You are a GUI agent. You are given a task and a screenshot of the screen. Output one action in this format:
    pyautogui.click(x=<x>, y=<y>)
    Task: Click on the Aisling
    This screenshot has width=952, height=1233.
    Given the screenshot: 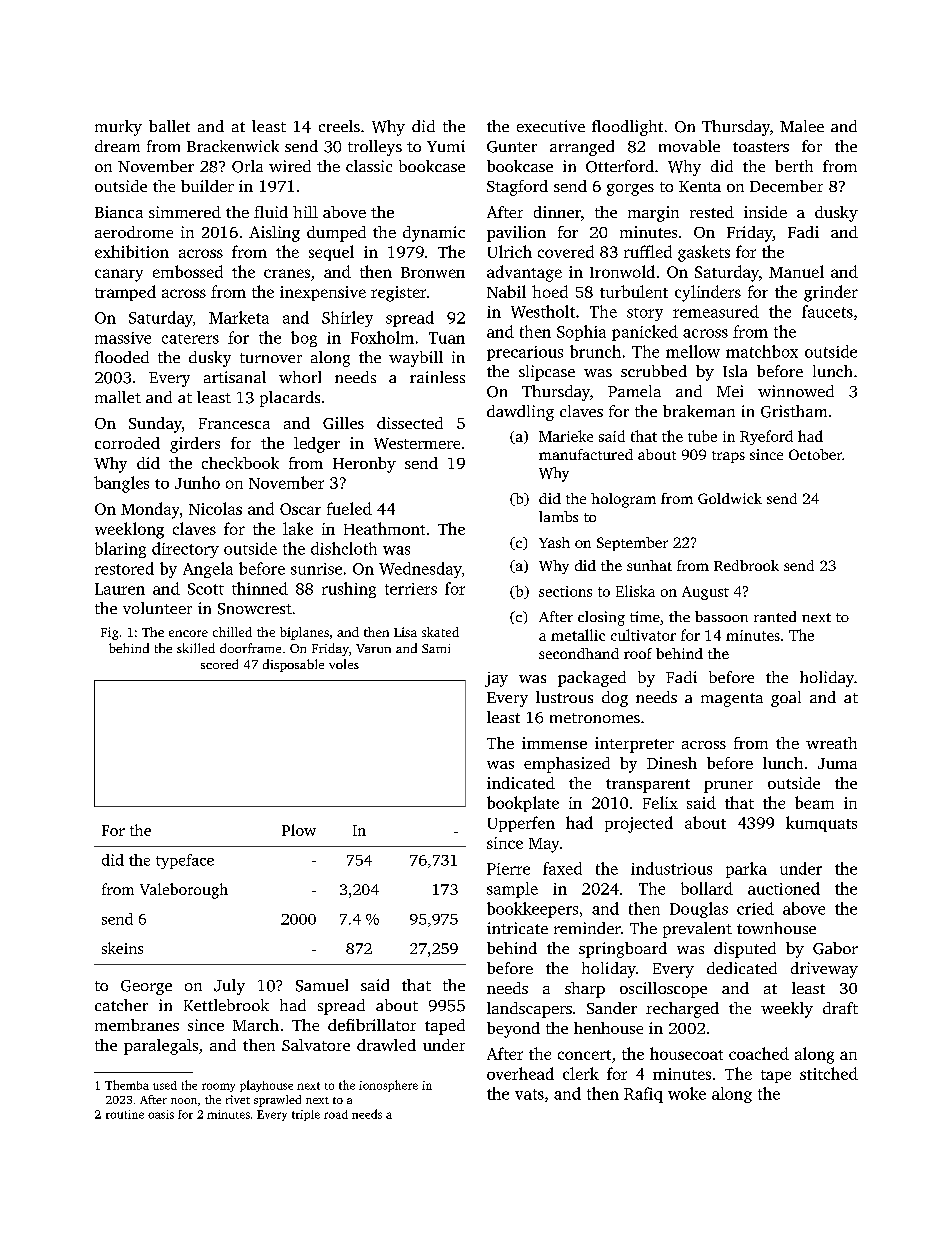 What is the action you would take?
    pyautogui.click(x=274, y=234)
